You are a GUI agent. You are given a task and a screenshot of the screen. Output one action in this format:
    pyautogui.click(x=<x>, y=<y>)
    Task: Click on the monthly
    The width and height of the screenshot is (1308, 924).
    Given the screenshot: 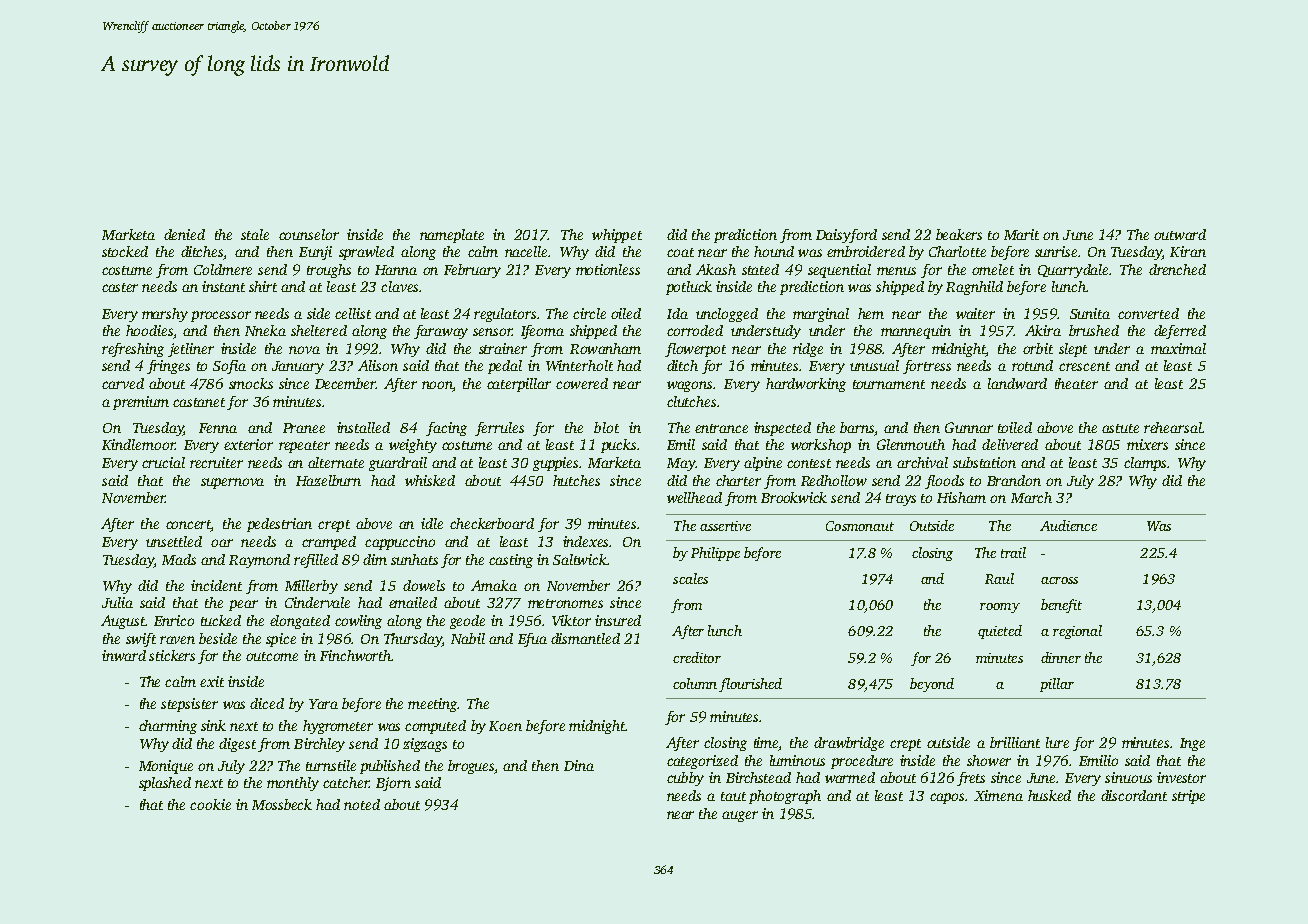 What is the action you would take?
    pyautogui.click(x=293, y=784)
